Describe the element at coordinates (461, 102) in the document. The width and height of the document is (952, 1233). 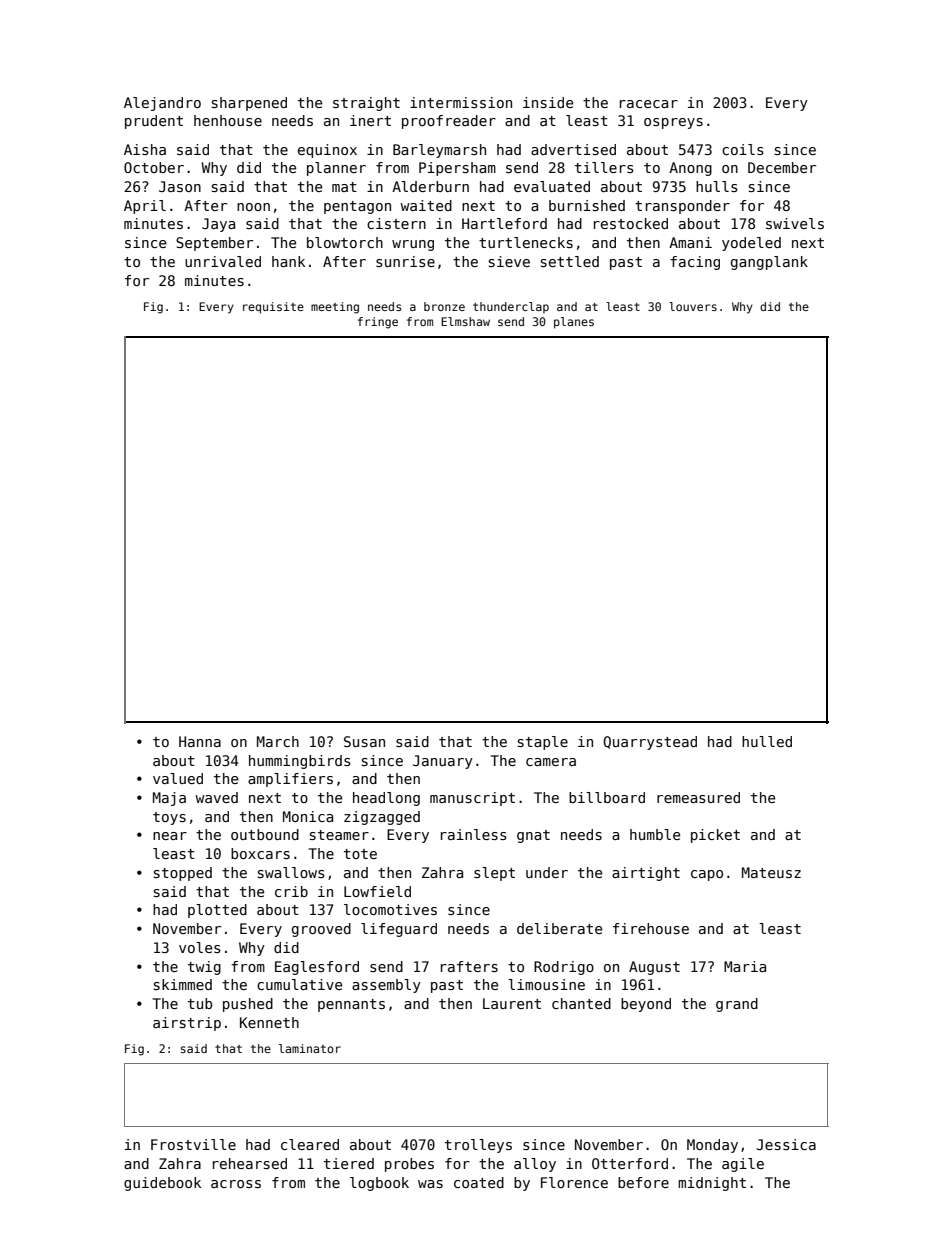
I see `intermission` at that location.
